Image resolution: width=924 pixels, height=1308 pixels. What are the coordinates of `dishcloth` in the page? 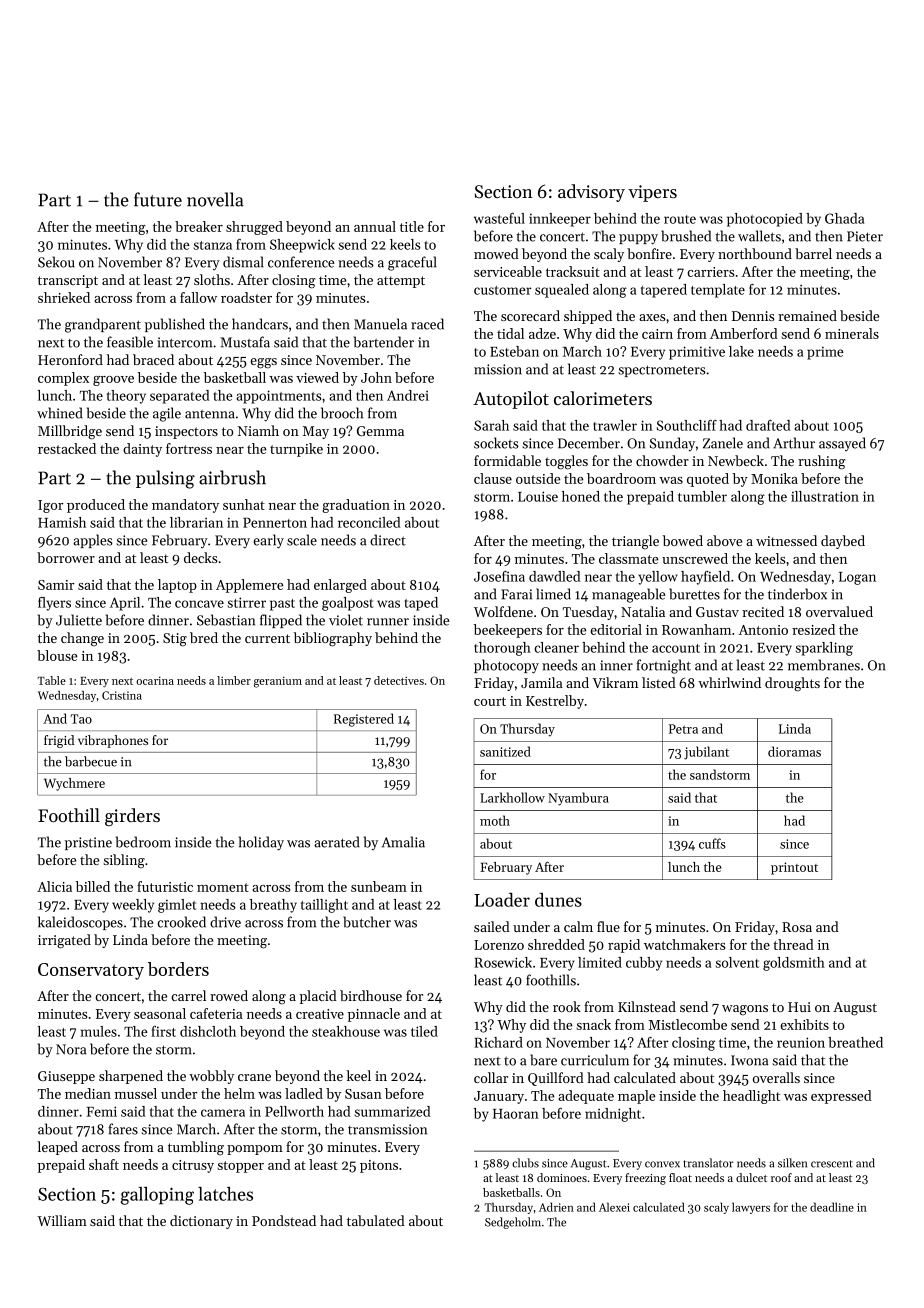 It's located at (208, 1031).
